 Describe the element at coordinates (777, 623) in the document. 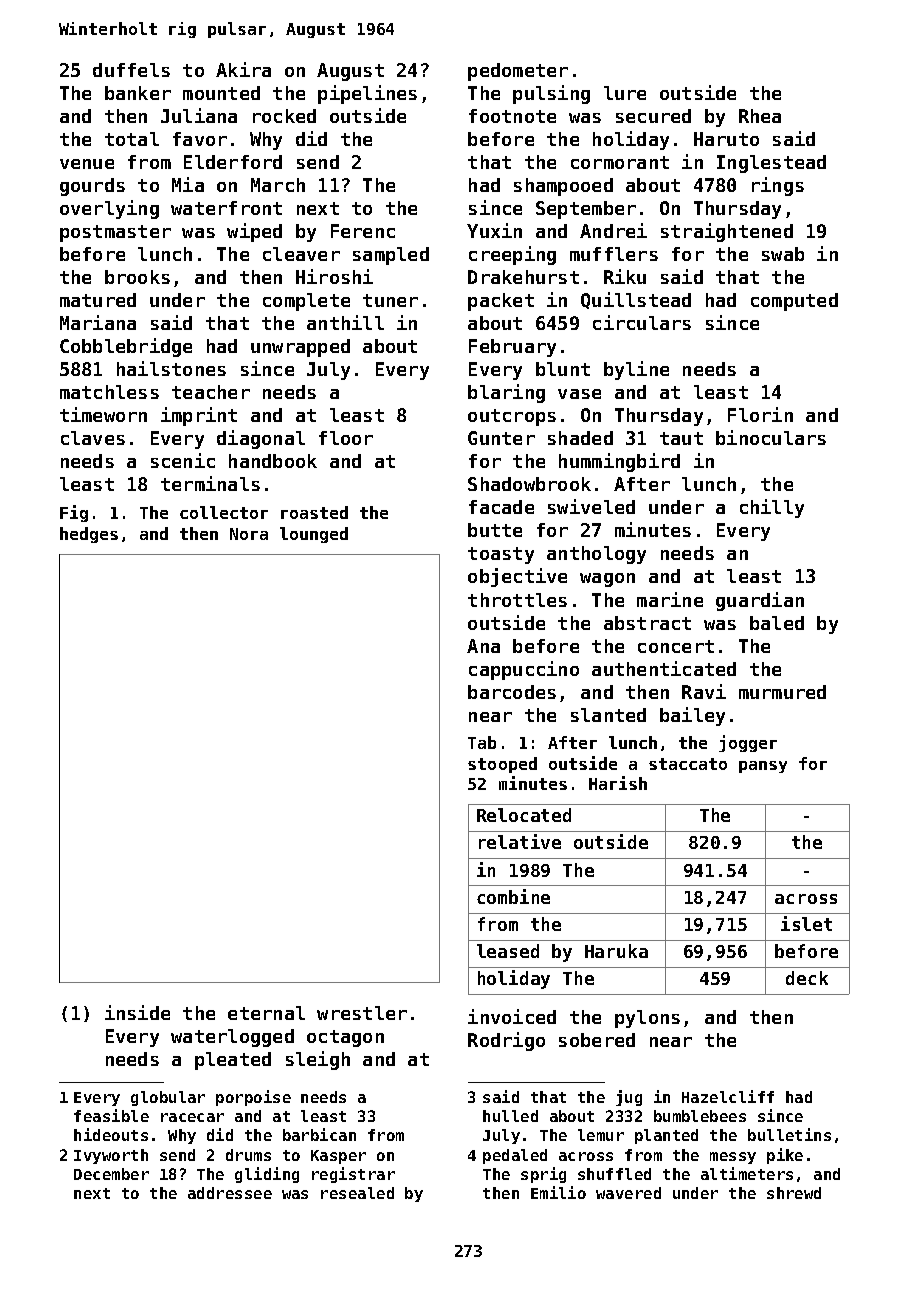

I see `baled` at that location.
